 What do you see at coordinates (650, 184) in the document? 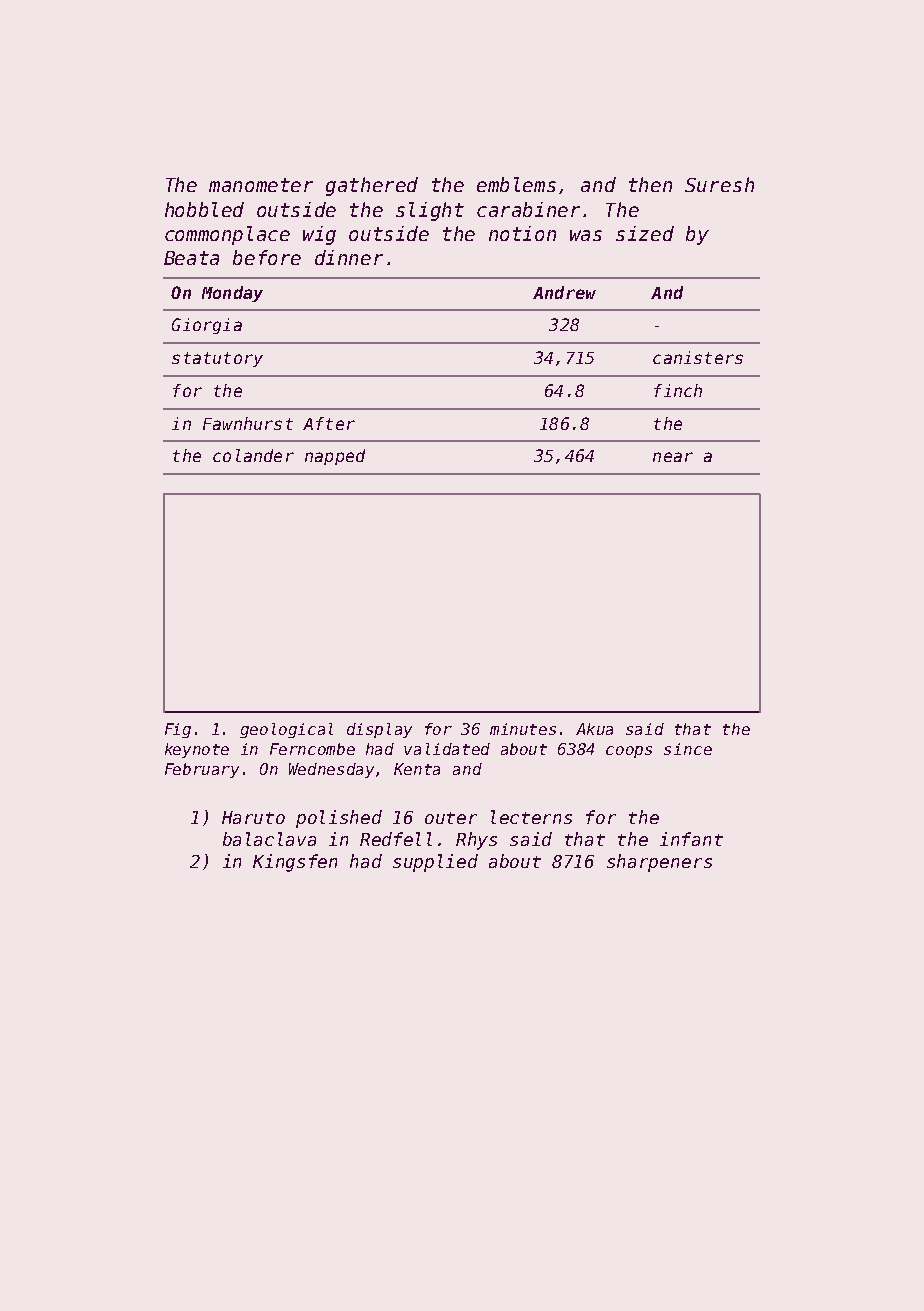
I see `then` at bounding box center [650, 184].
